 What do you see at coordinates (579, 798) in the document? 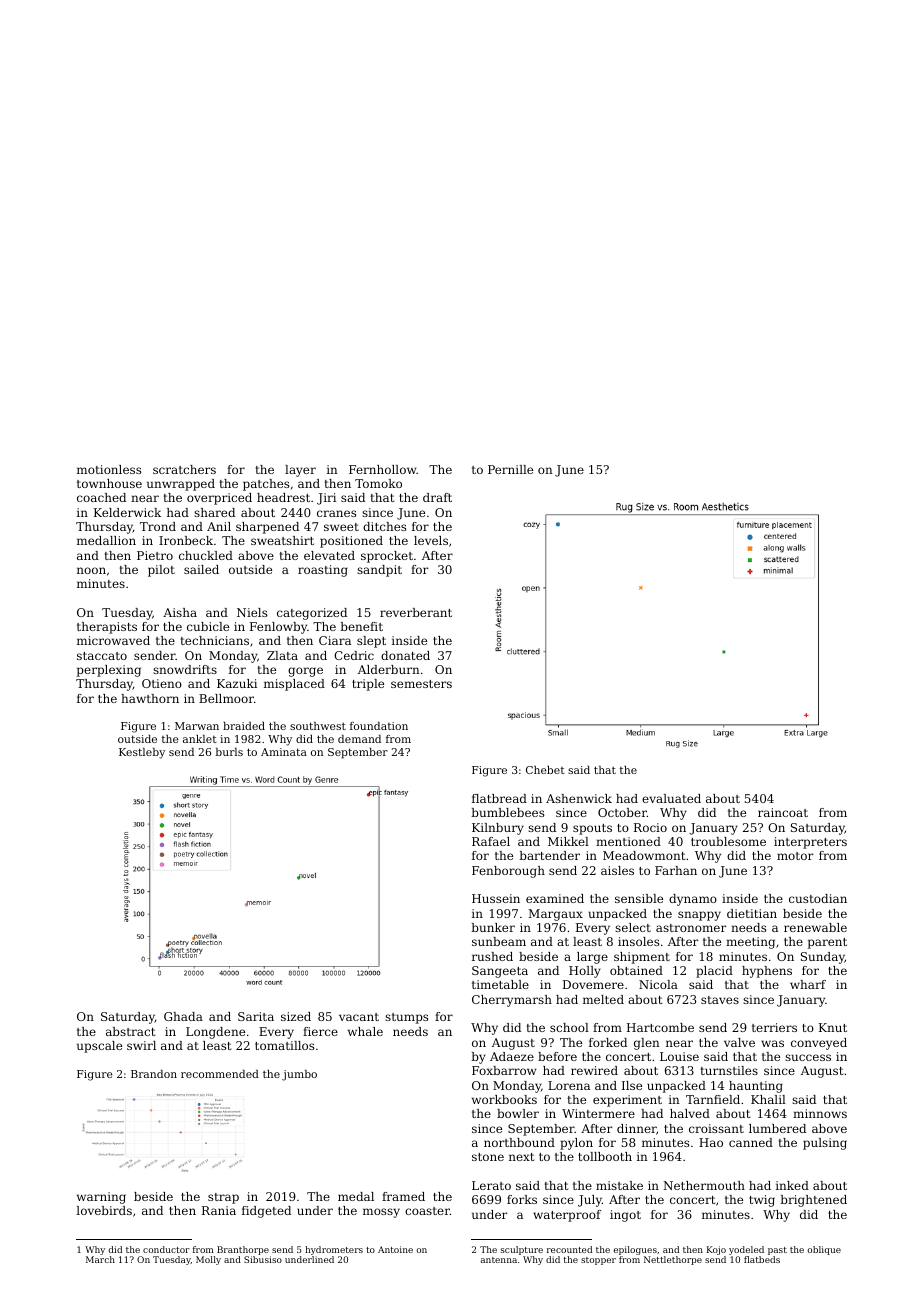
I see `Ashenwick` at bounding box center [579, 798].
